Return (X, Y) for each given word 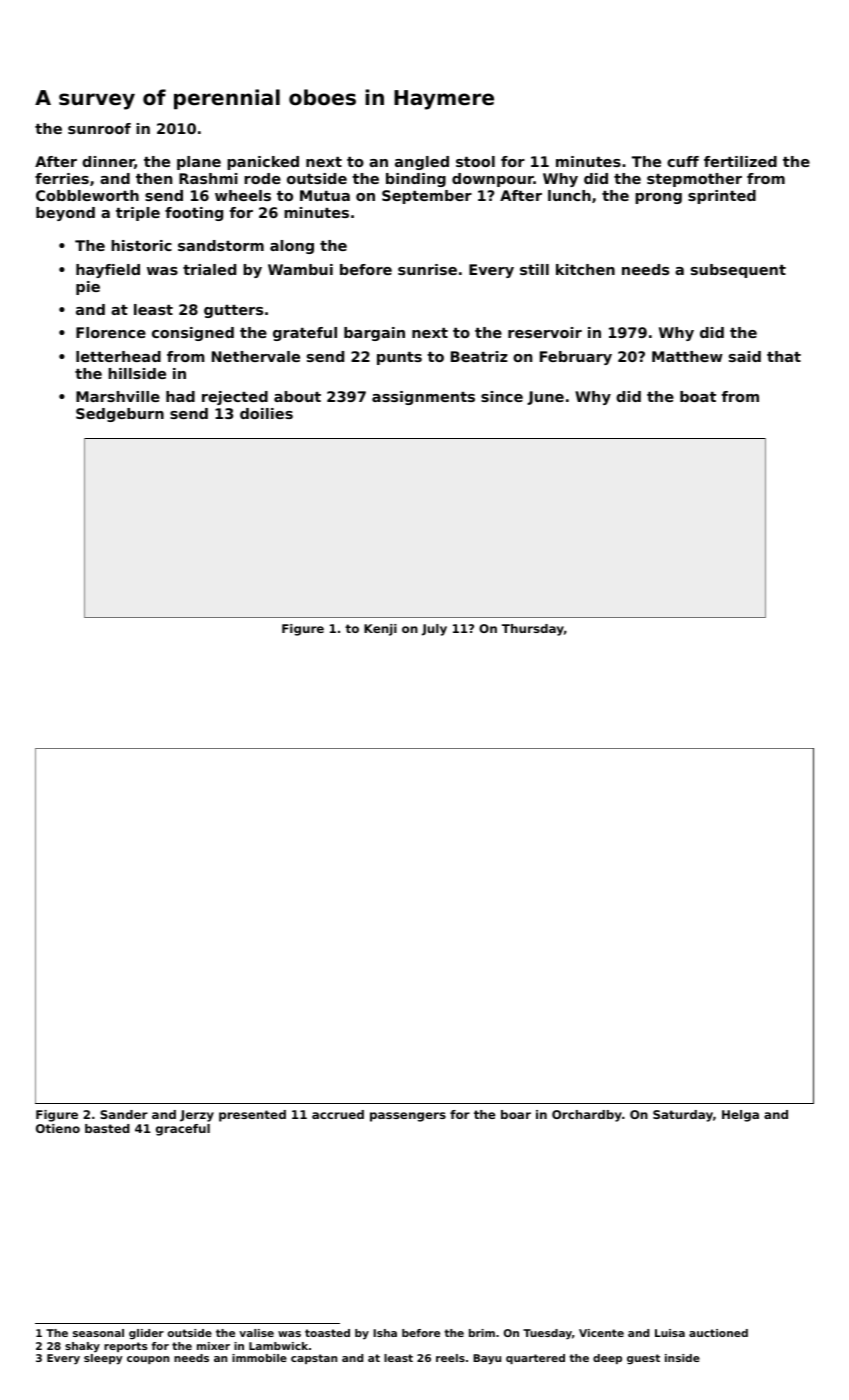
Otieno (58, 1128)
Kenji (380, 630)
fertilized (740, 161)
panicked (263, 163)
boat (698, 396)
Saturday (683, 1116)
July (434, 630)
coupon (148, 1360)
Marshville (118, 396)
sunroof (99, 128)
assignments (423, 398)
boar (516, 1114)
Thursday (533, 630)
